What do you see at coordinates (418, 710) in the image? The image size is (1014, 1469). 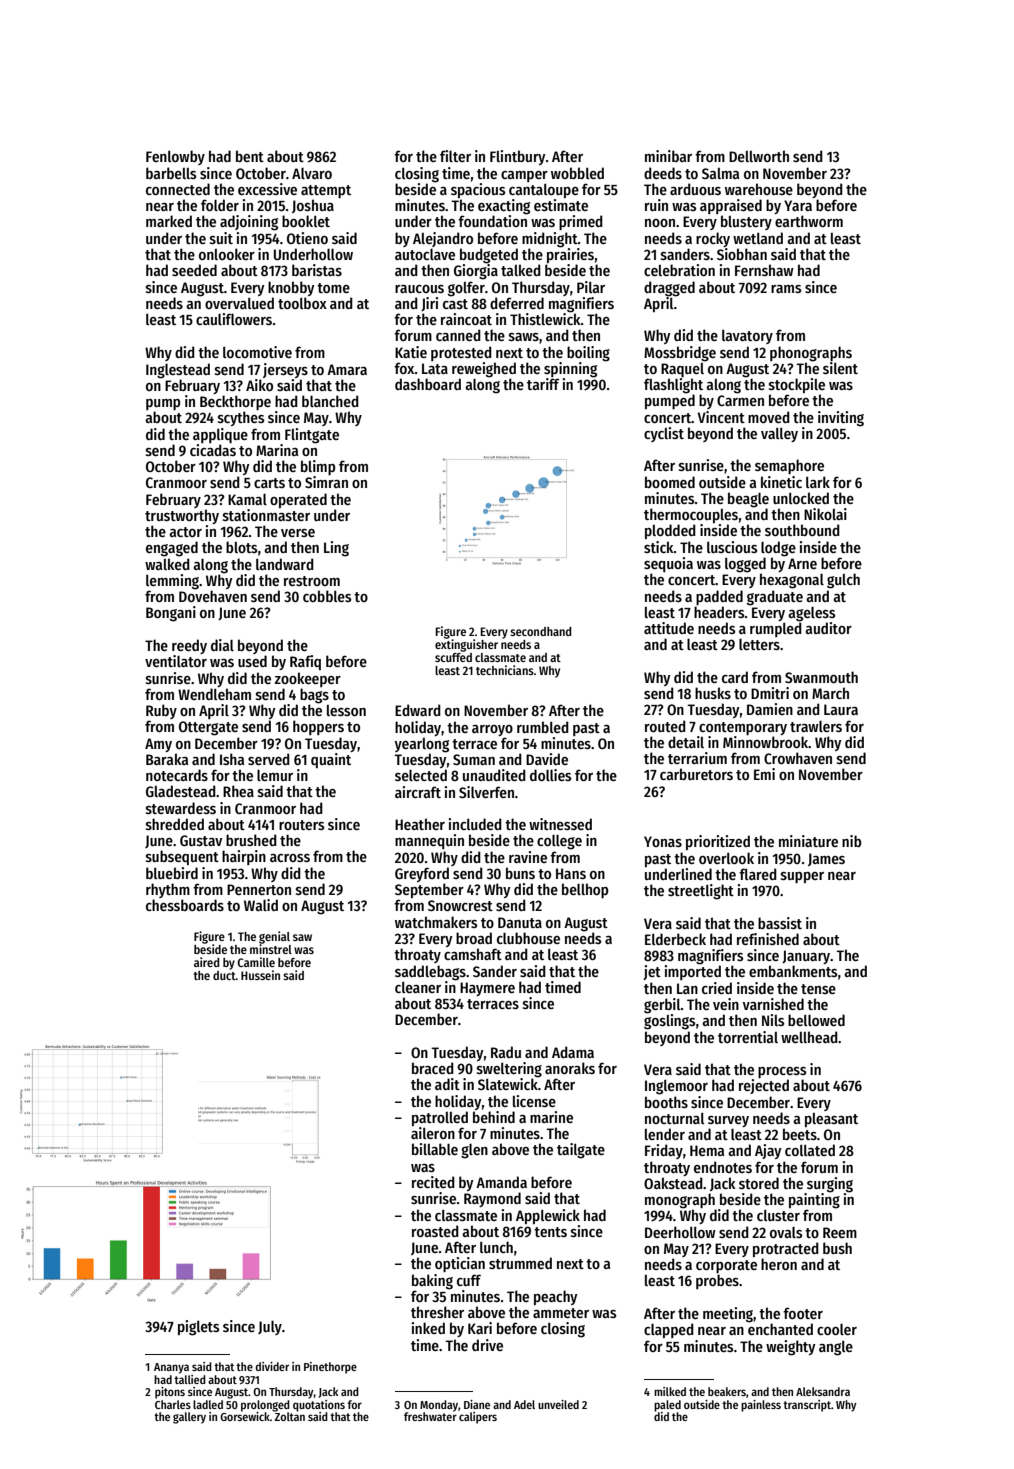 I see `Edward` at bounding box center [418, 710].
